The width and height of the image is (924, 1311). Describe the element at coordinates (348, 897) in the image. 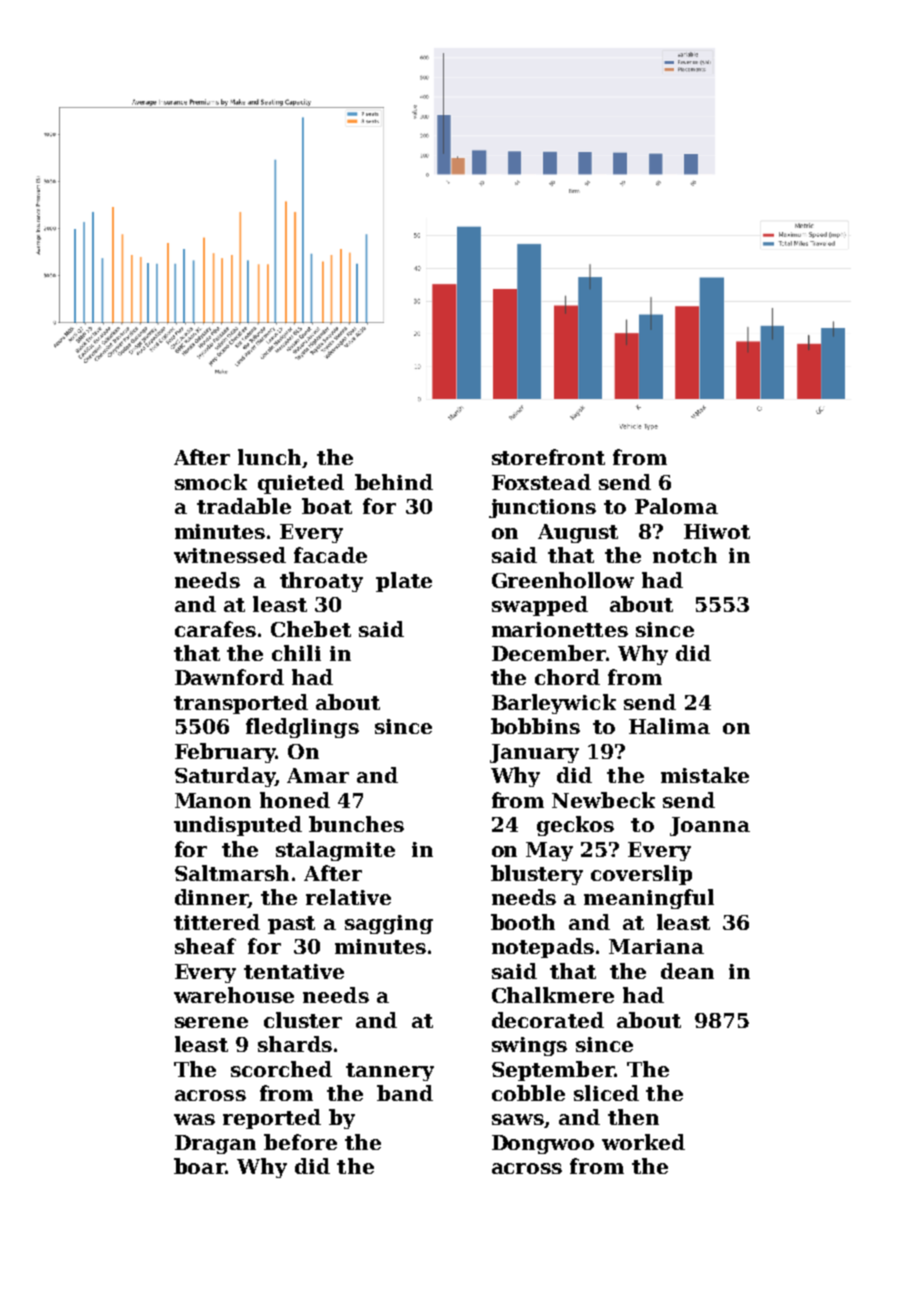

I see `relative` at that location.
